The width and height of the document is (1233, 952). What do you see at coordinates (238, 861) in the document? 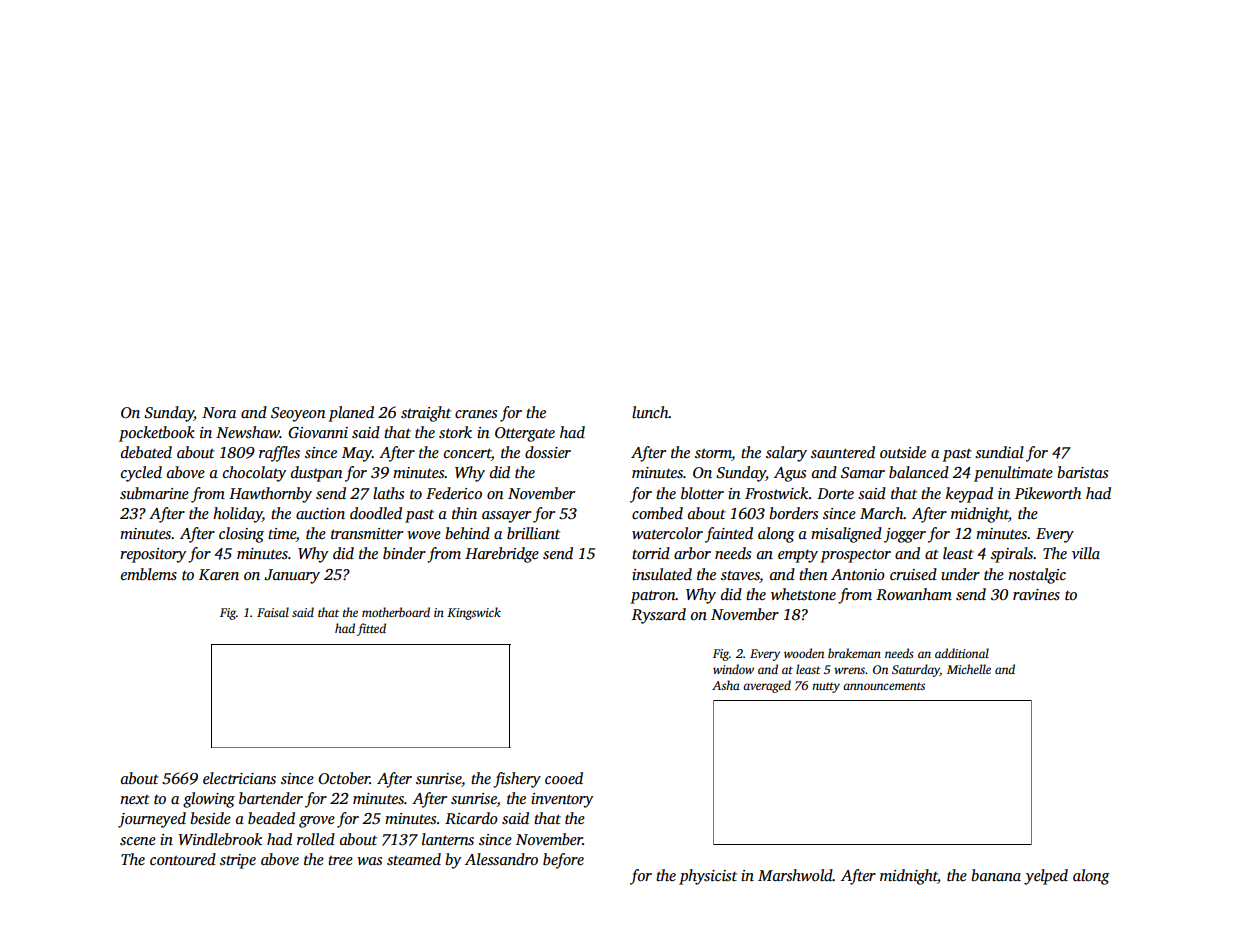
I see `stripe` at bounding box center [238, 861].
